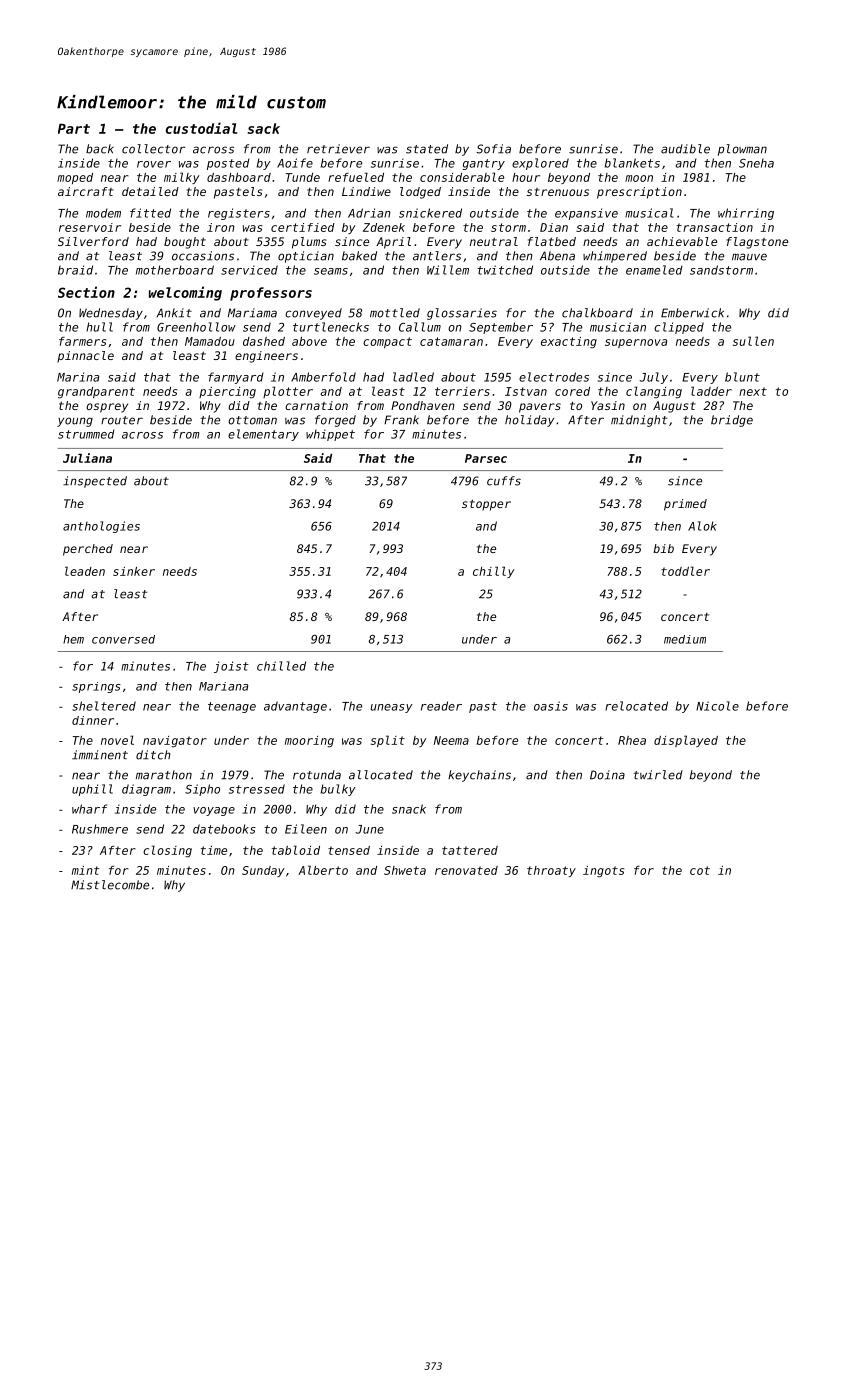  What do you see at coordinates (427, 149) in the screenshot?
I see `stated` at bounding box center [427, 149].
